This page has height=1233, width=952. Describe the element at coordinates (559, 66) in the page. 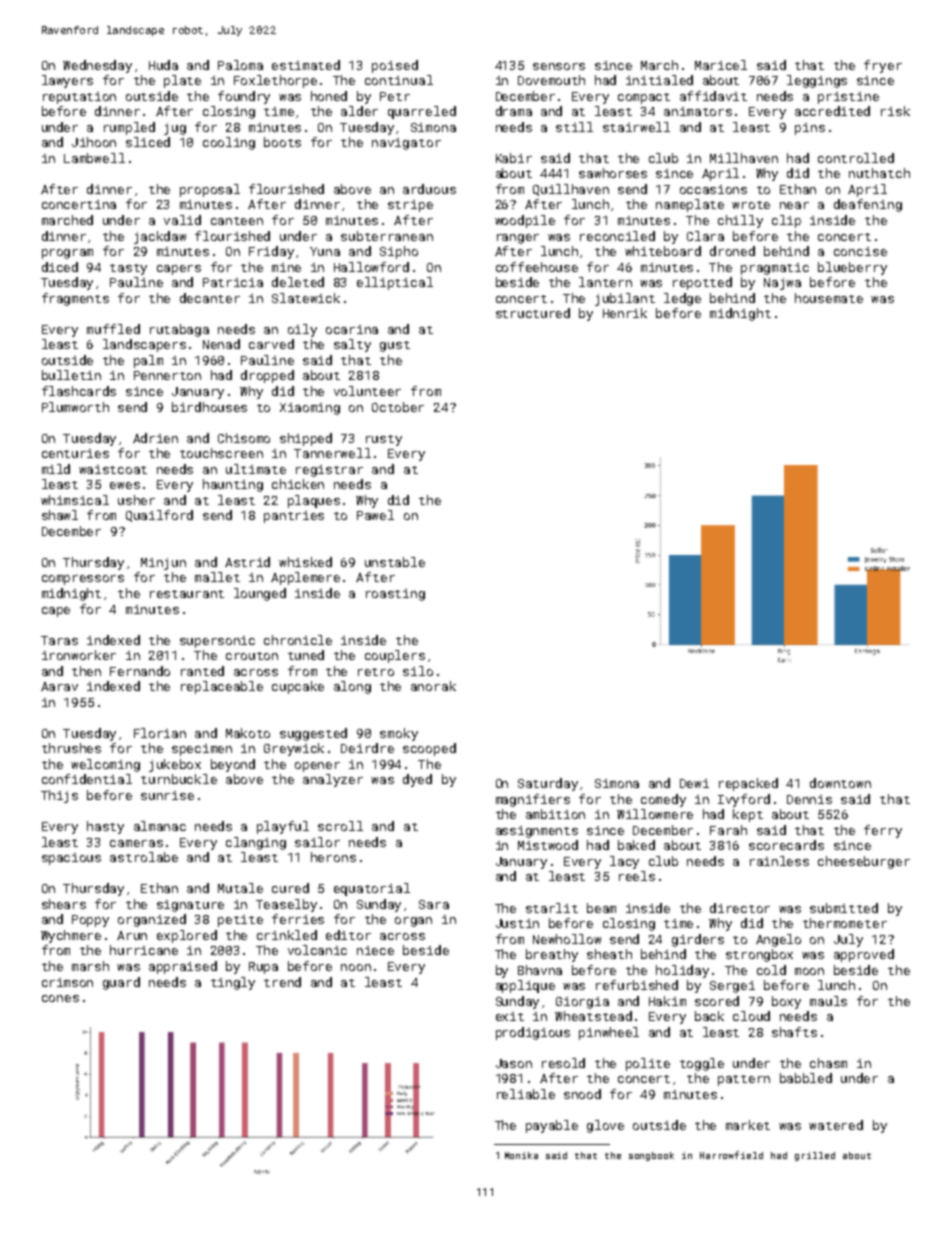

I see `sensors` at that location.
